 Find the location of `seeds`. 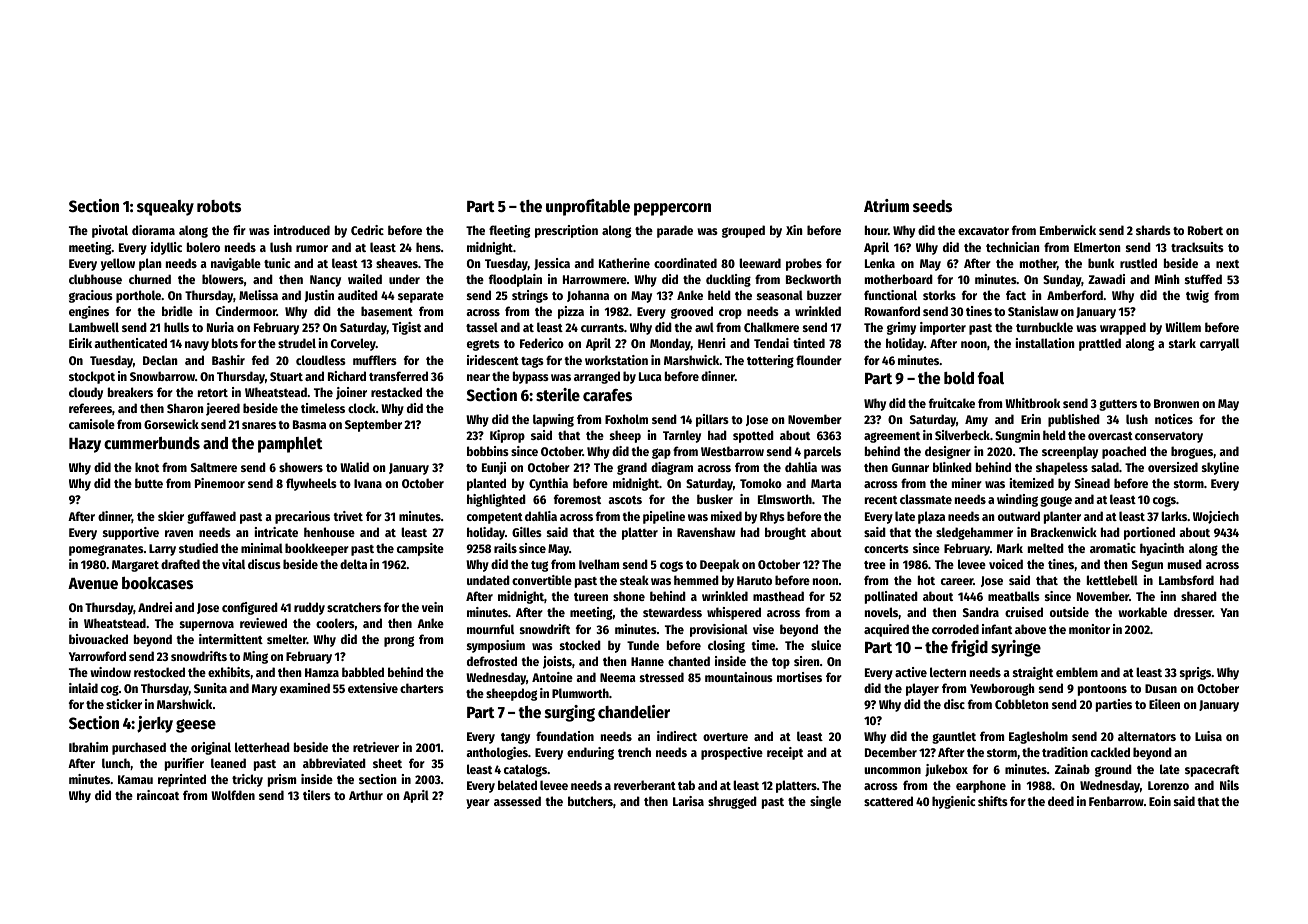

seeds is located at coordinates (932, 206).
